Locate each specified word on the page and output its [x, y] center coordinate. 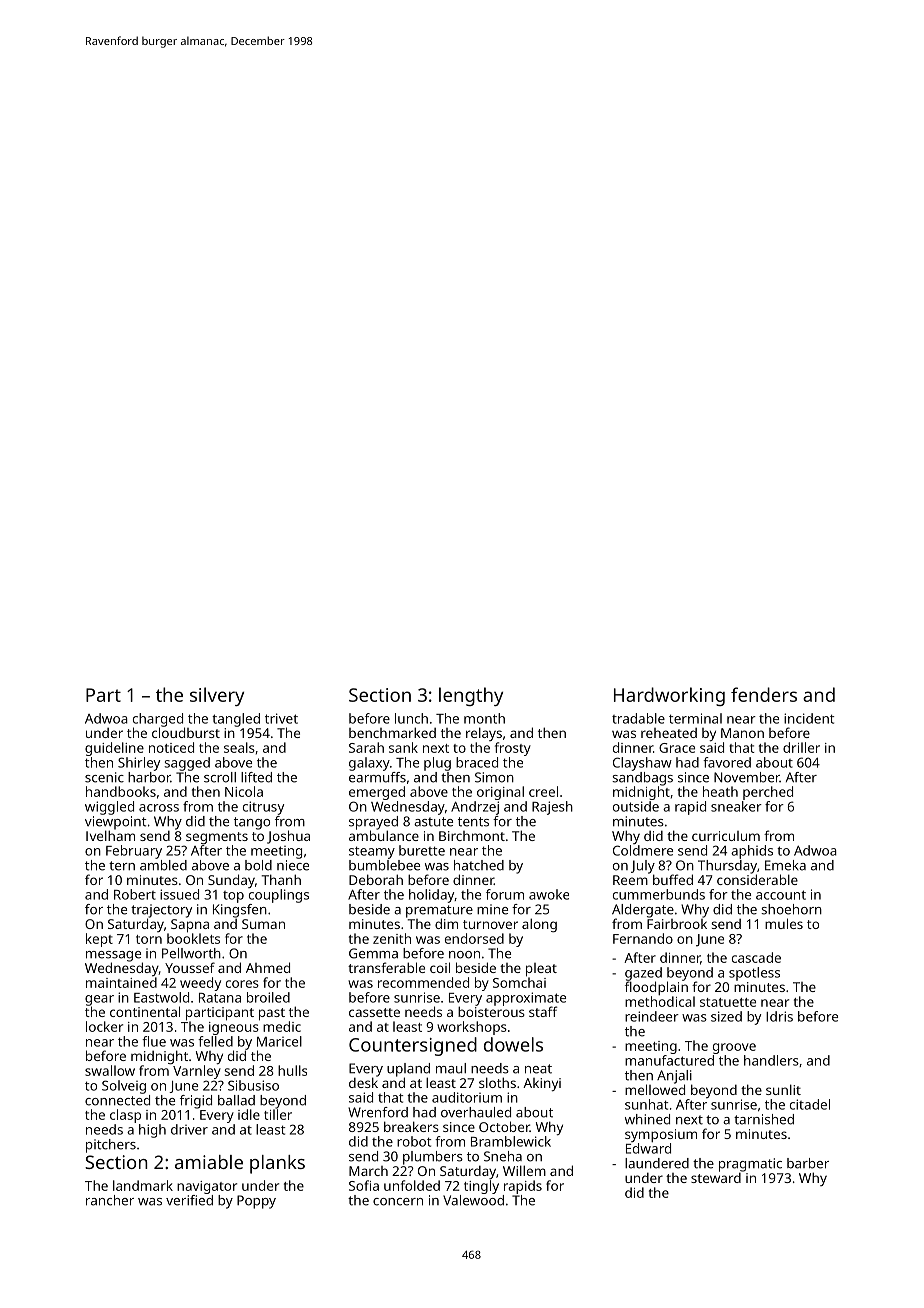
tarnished [764, 1119]
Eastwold [161, 997]
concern [398, 1202]
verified [189, 1200]
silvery [217, 696]
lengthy [471, 696]
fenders [764, 694]
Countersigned [413, 1046]
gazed [643, 974]
